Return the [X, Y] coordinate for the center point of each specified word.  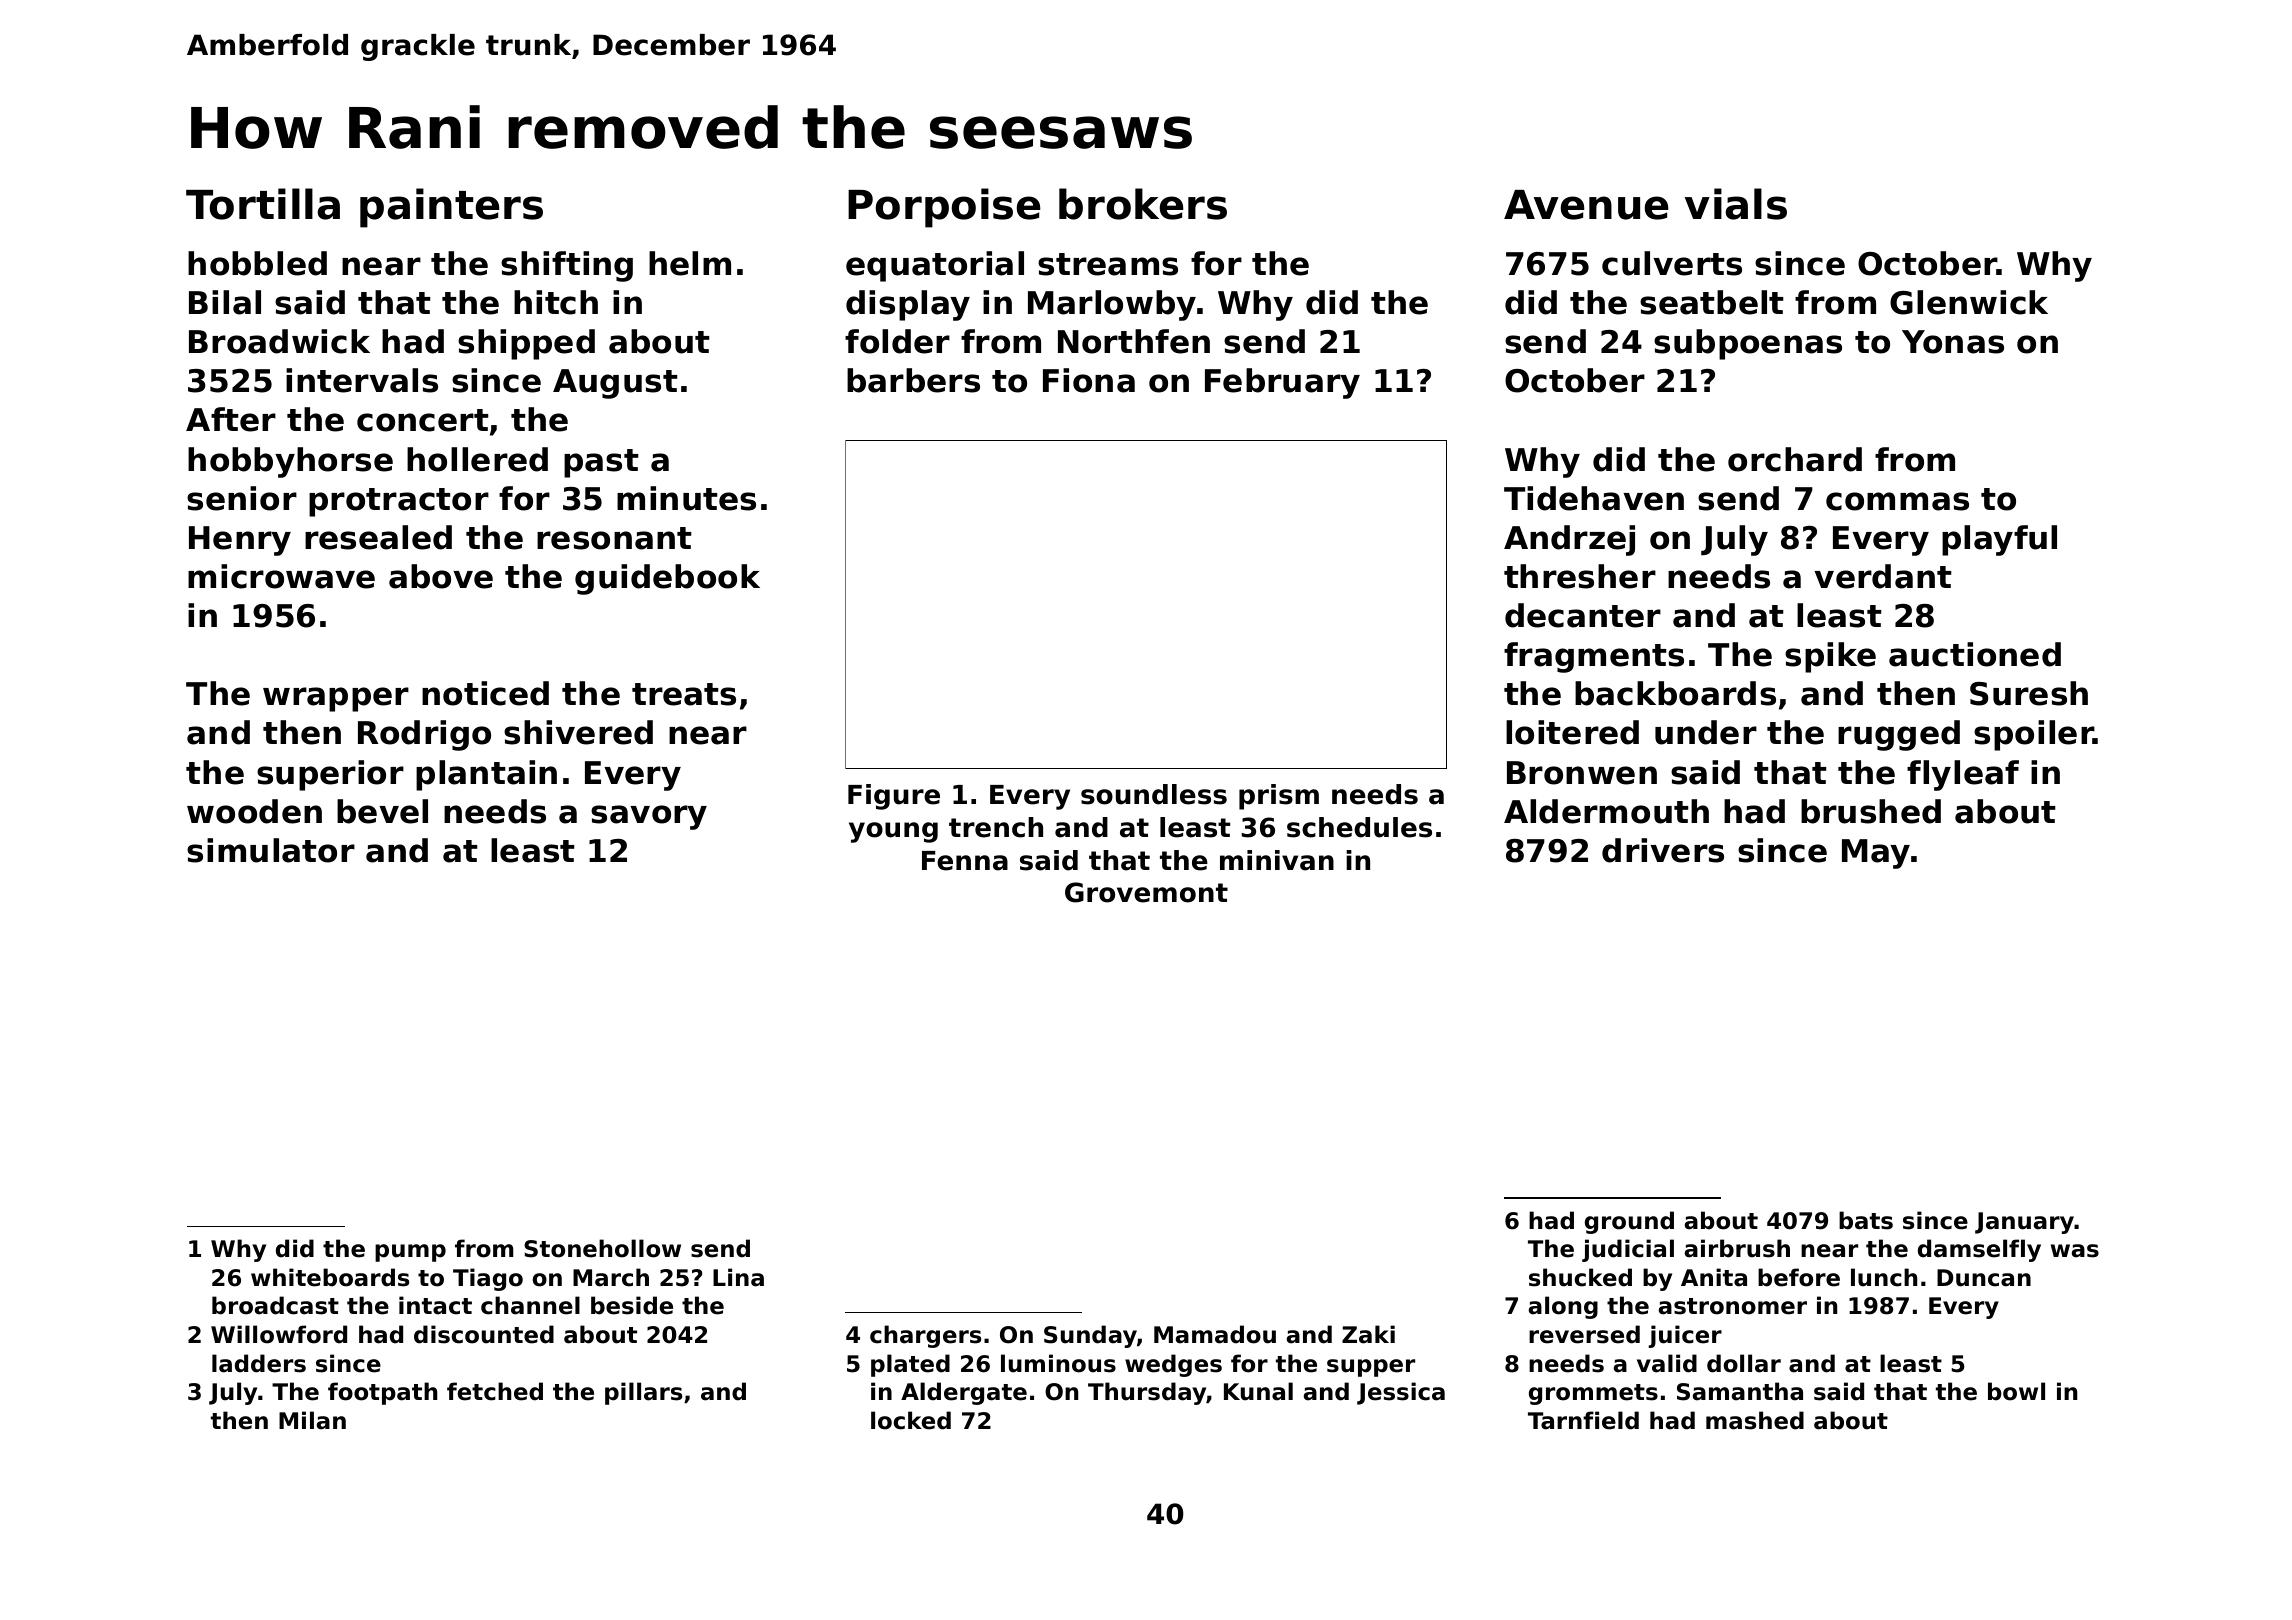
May [1876, 854]
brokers [1143, 204]
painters [451, 208]
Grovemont [1146, 892]
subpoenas [1748, 344]
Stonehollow [602, 1248]
